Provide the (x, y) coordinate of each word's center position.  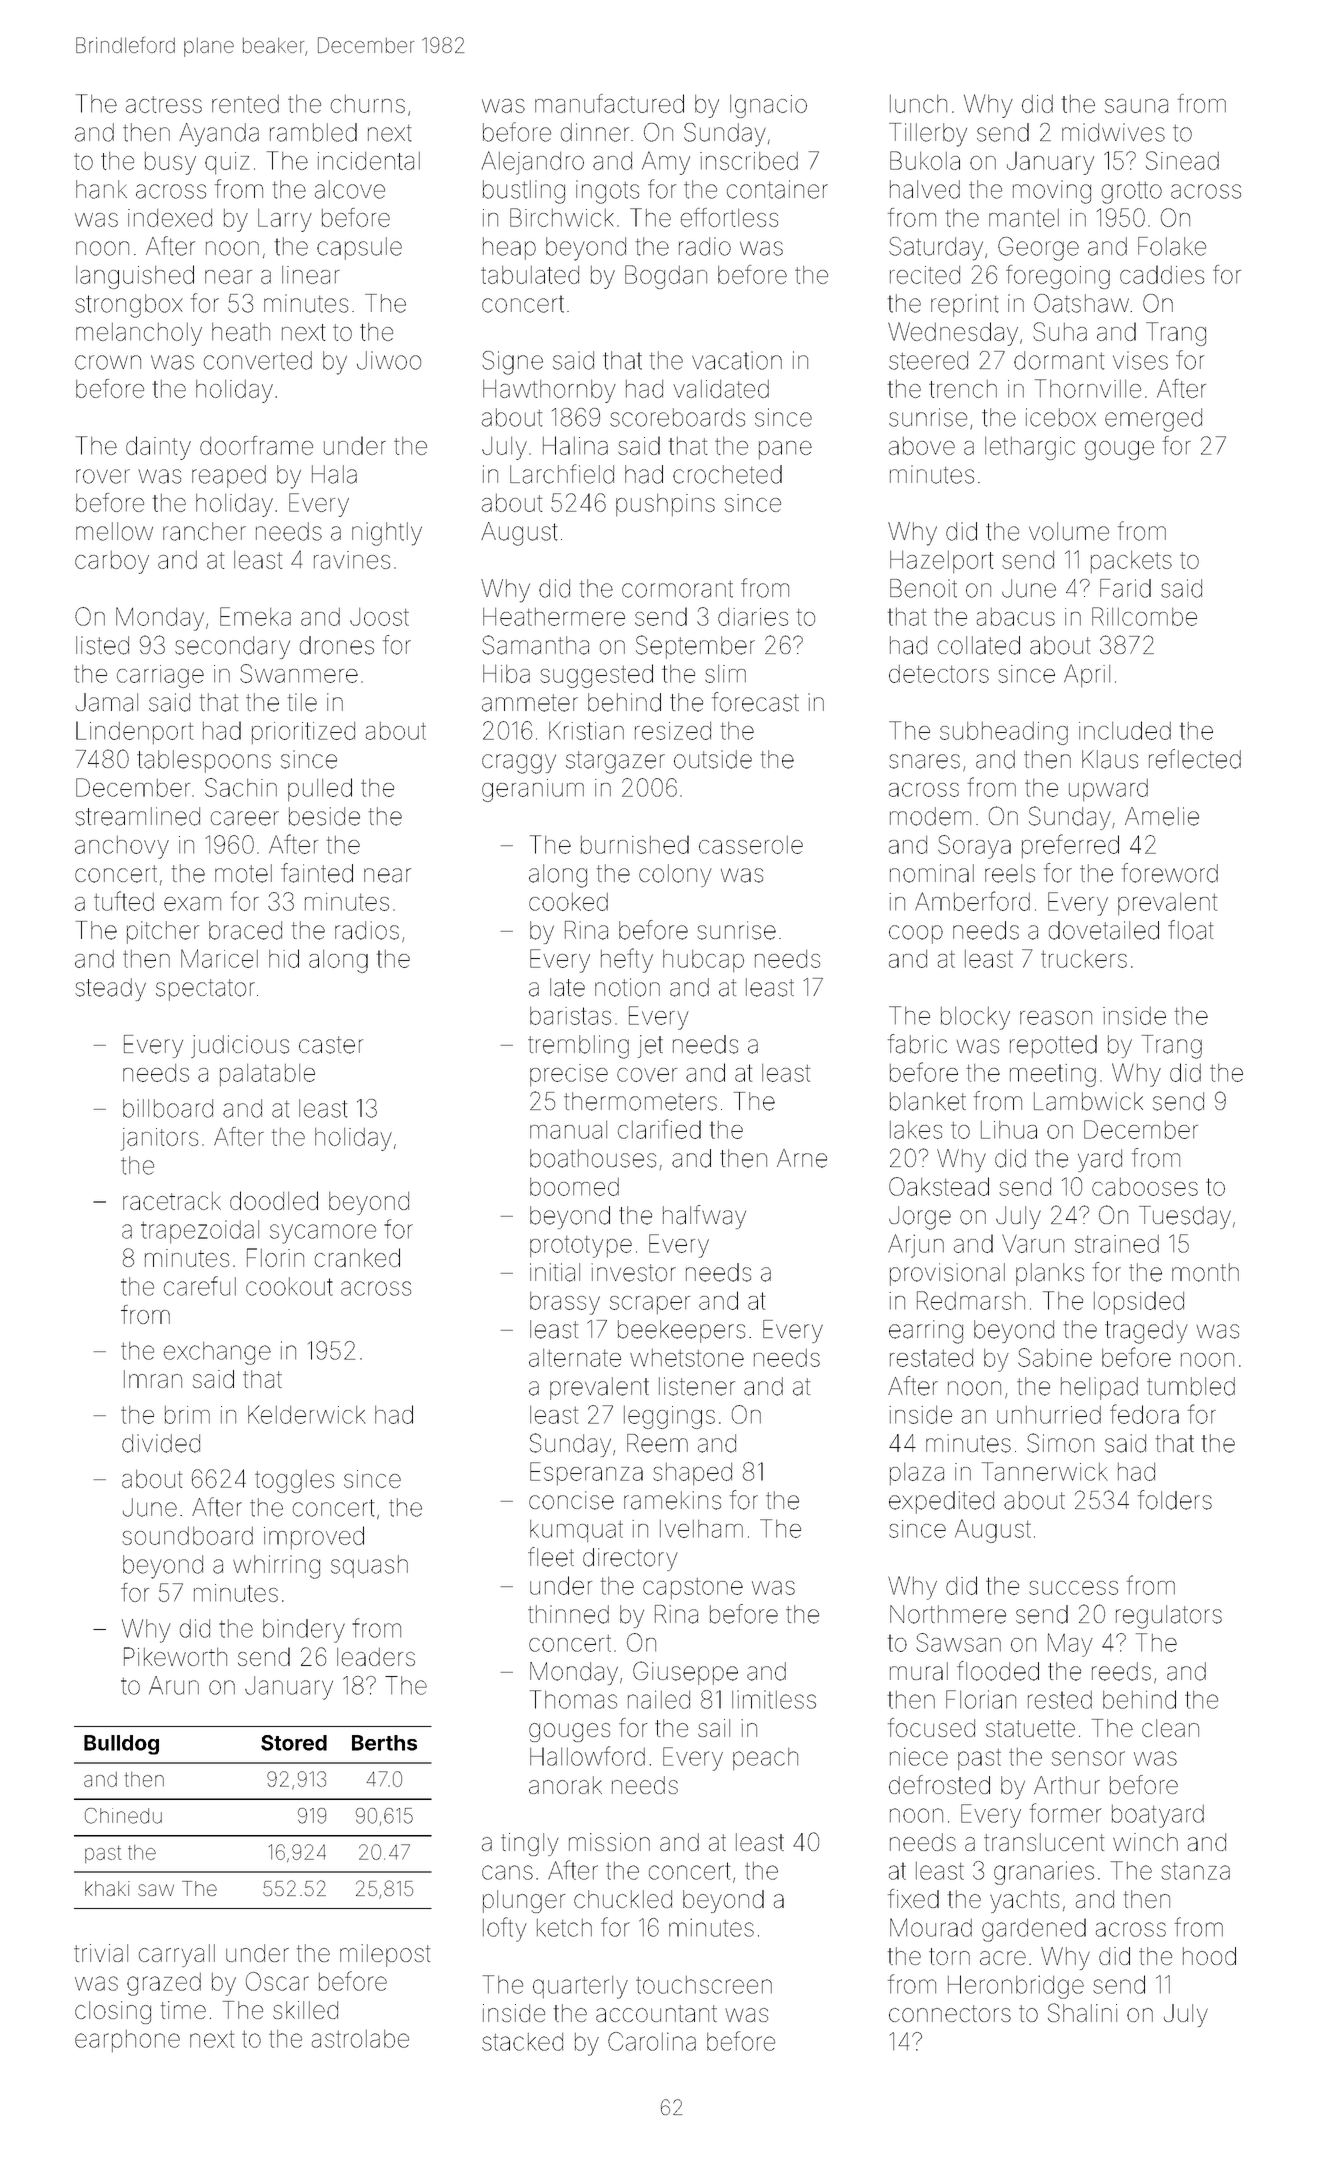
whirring (276, 1567)
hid (284, 958)
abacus (1016, 617)
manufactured (609, 103)
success (1073, 1588)
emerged (1153, 420)
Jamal (107, 702)
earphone (127, 2041)
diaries (753, 617)
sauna (1136, 106)
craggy (519, 764)
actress (164, 104)
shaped (692, 1474)
